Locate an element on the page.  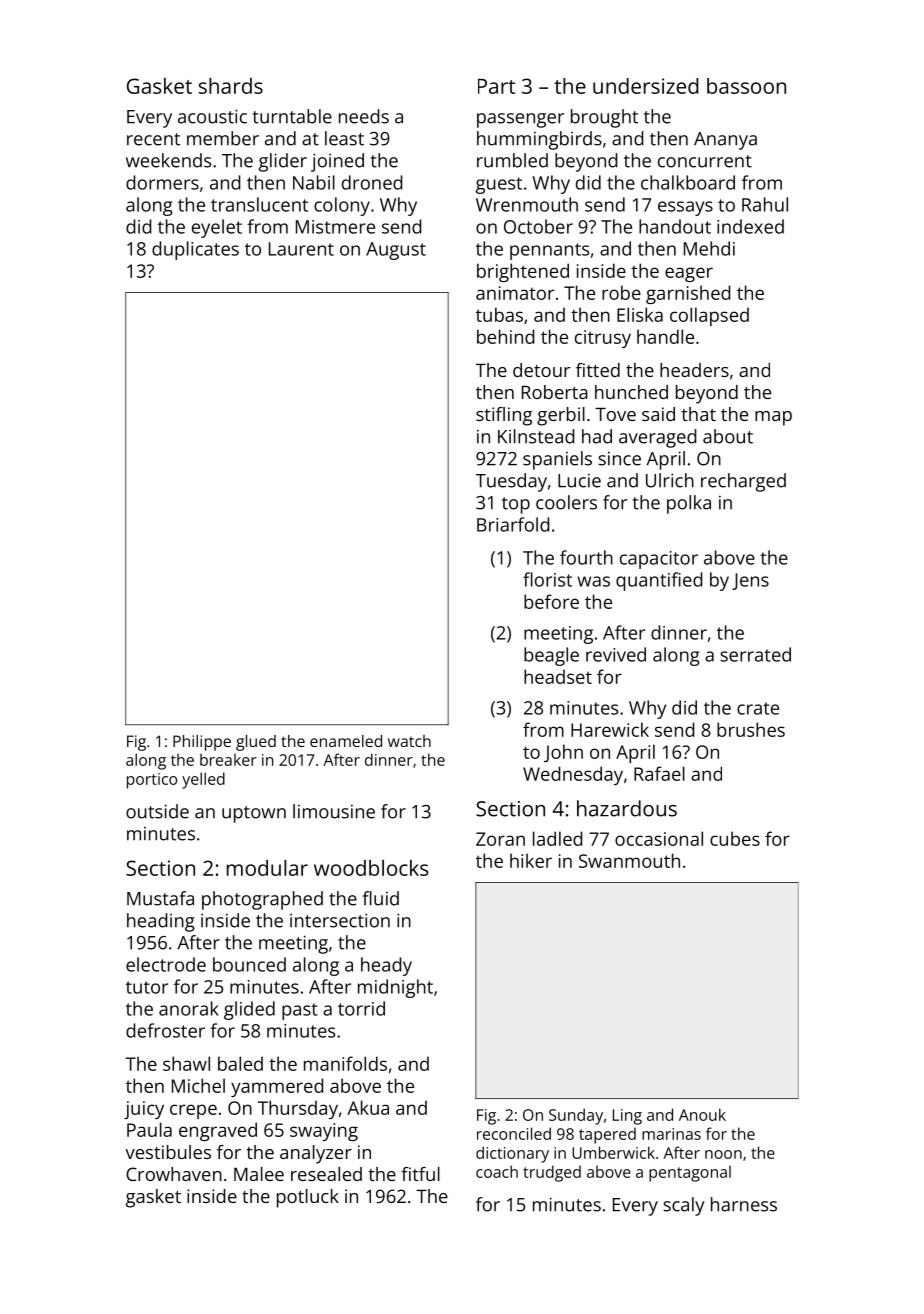
Part is located at coordinates (496, 86).
